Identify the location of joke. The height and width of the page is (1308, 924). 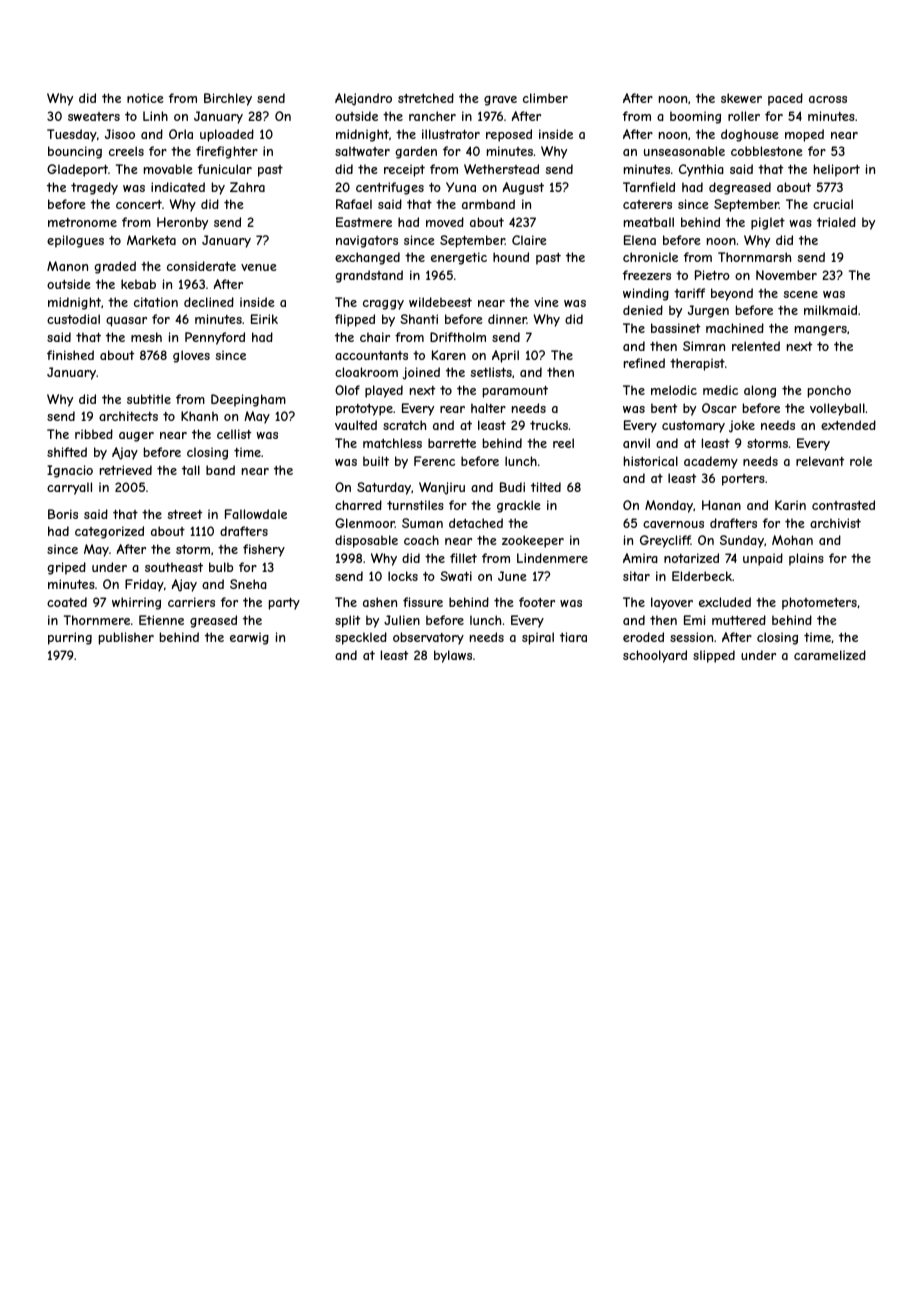
(742, 426).
